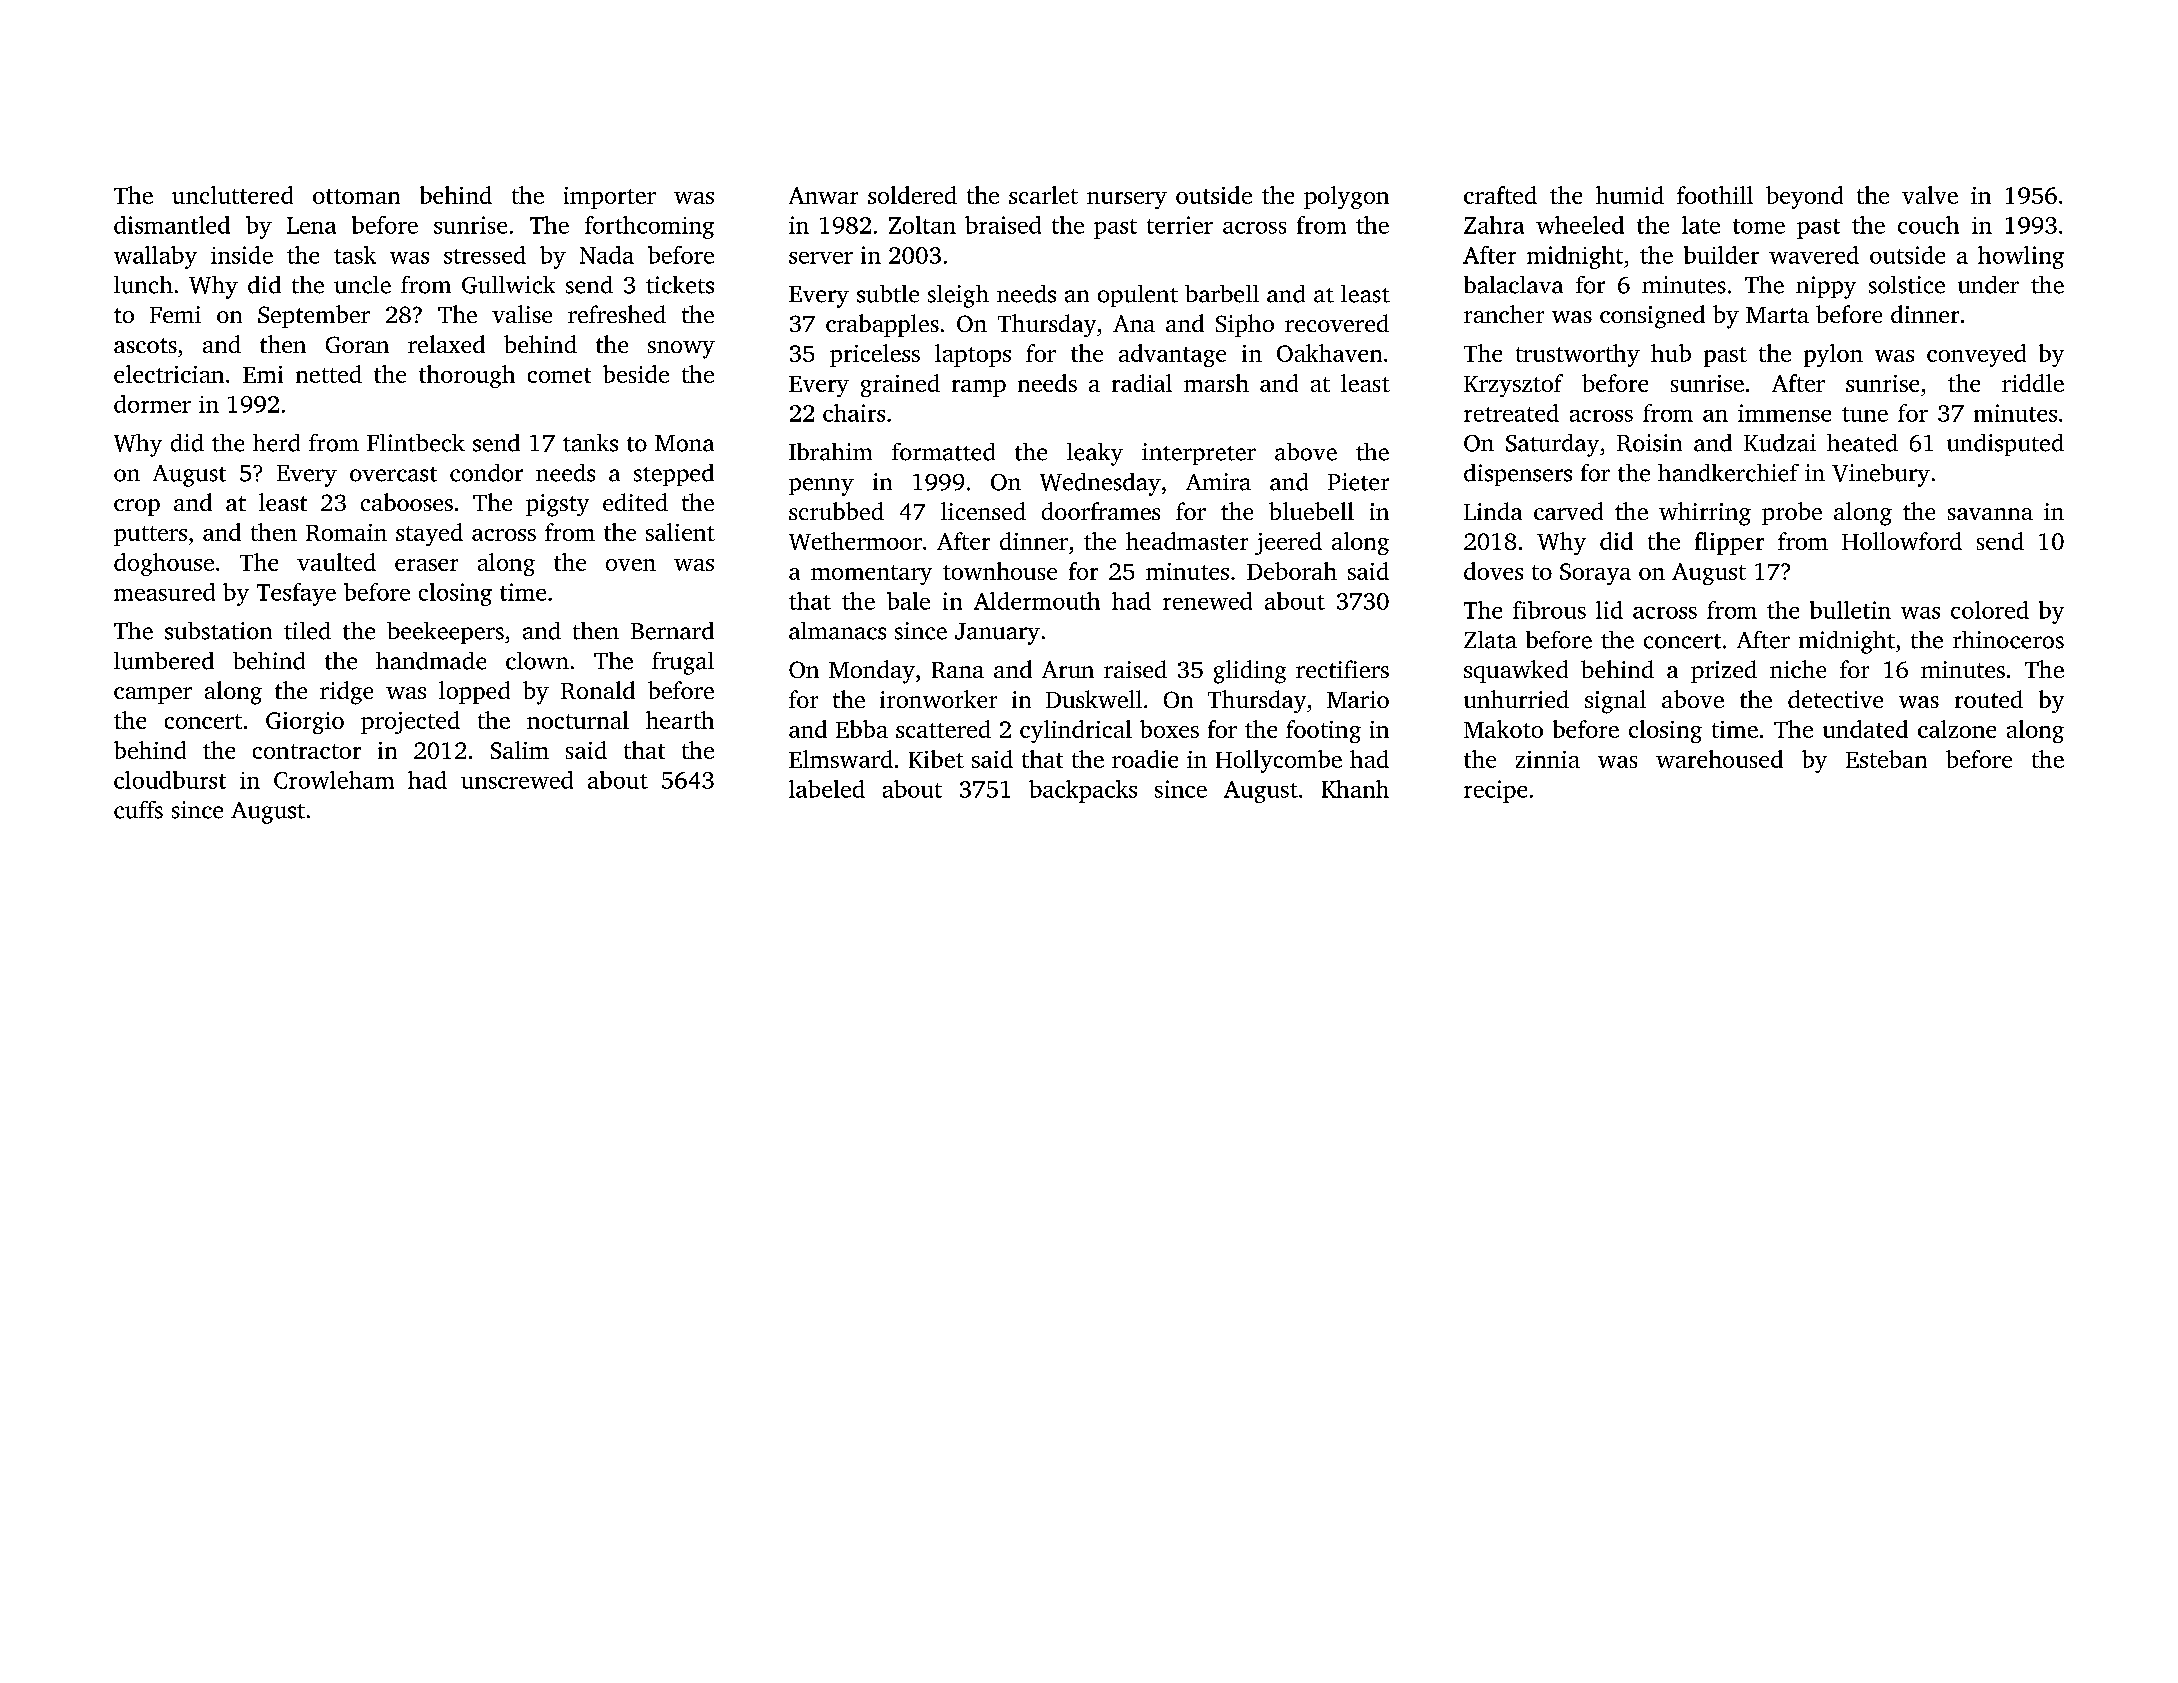 This screenshot has height=1683, width=2178. Describe the element at coordinates (170, 780) in the screenshot. I see `cloudburst` at that location.
